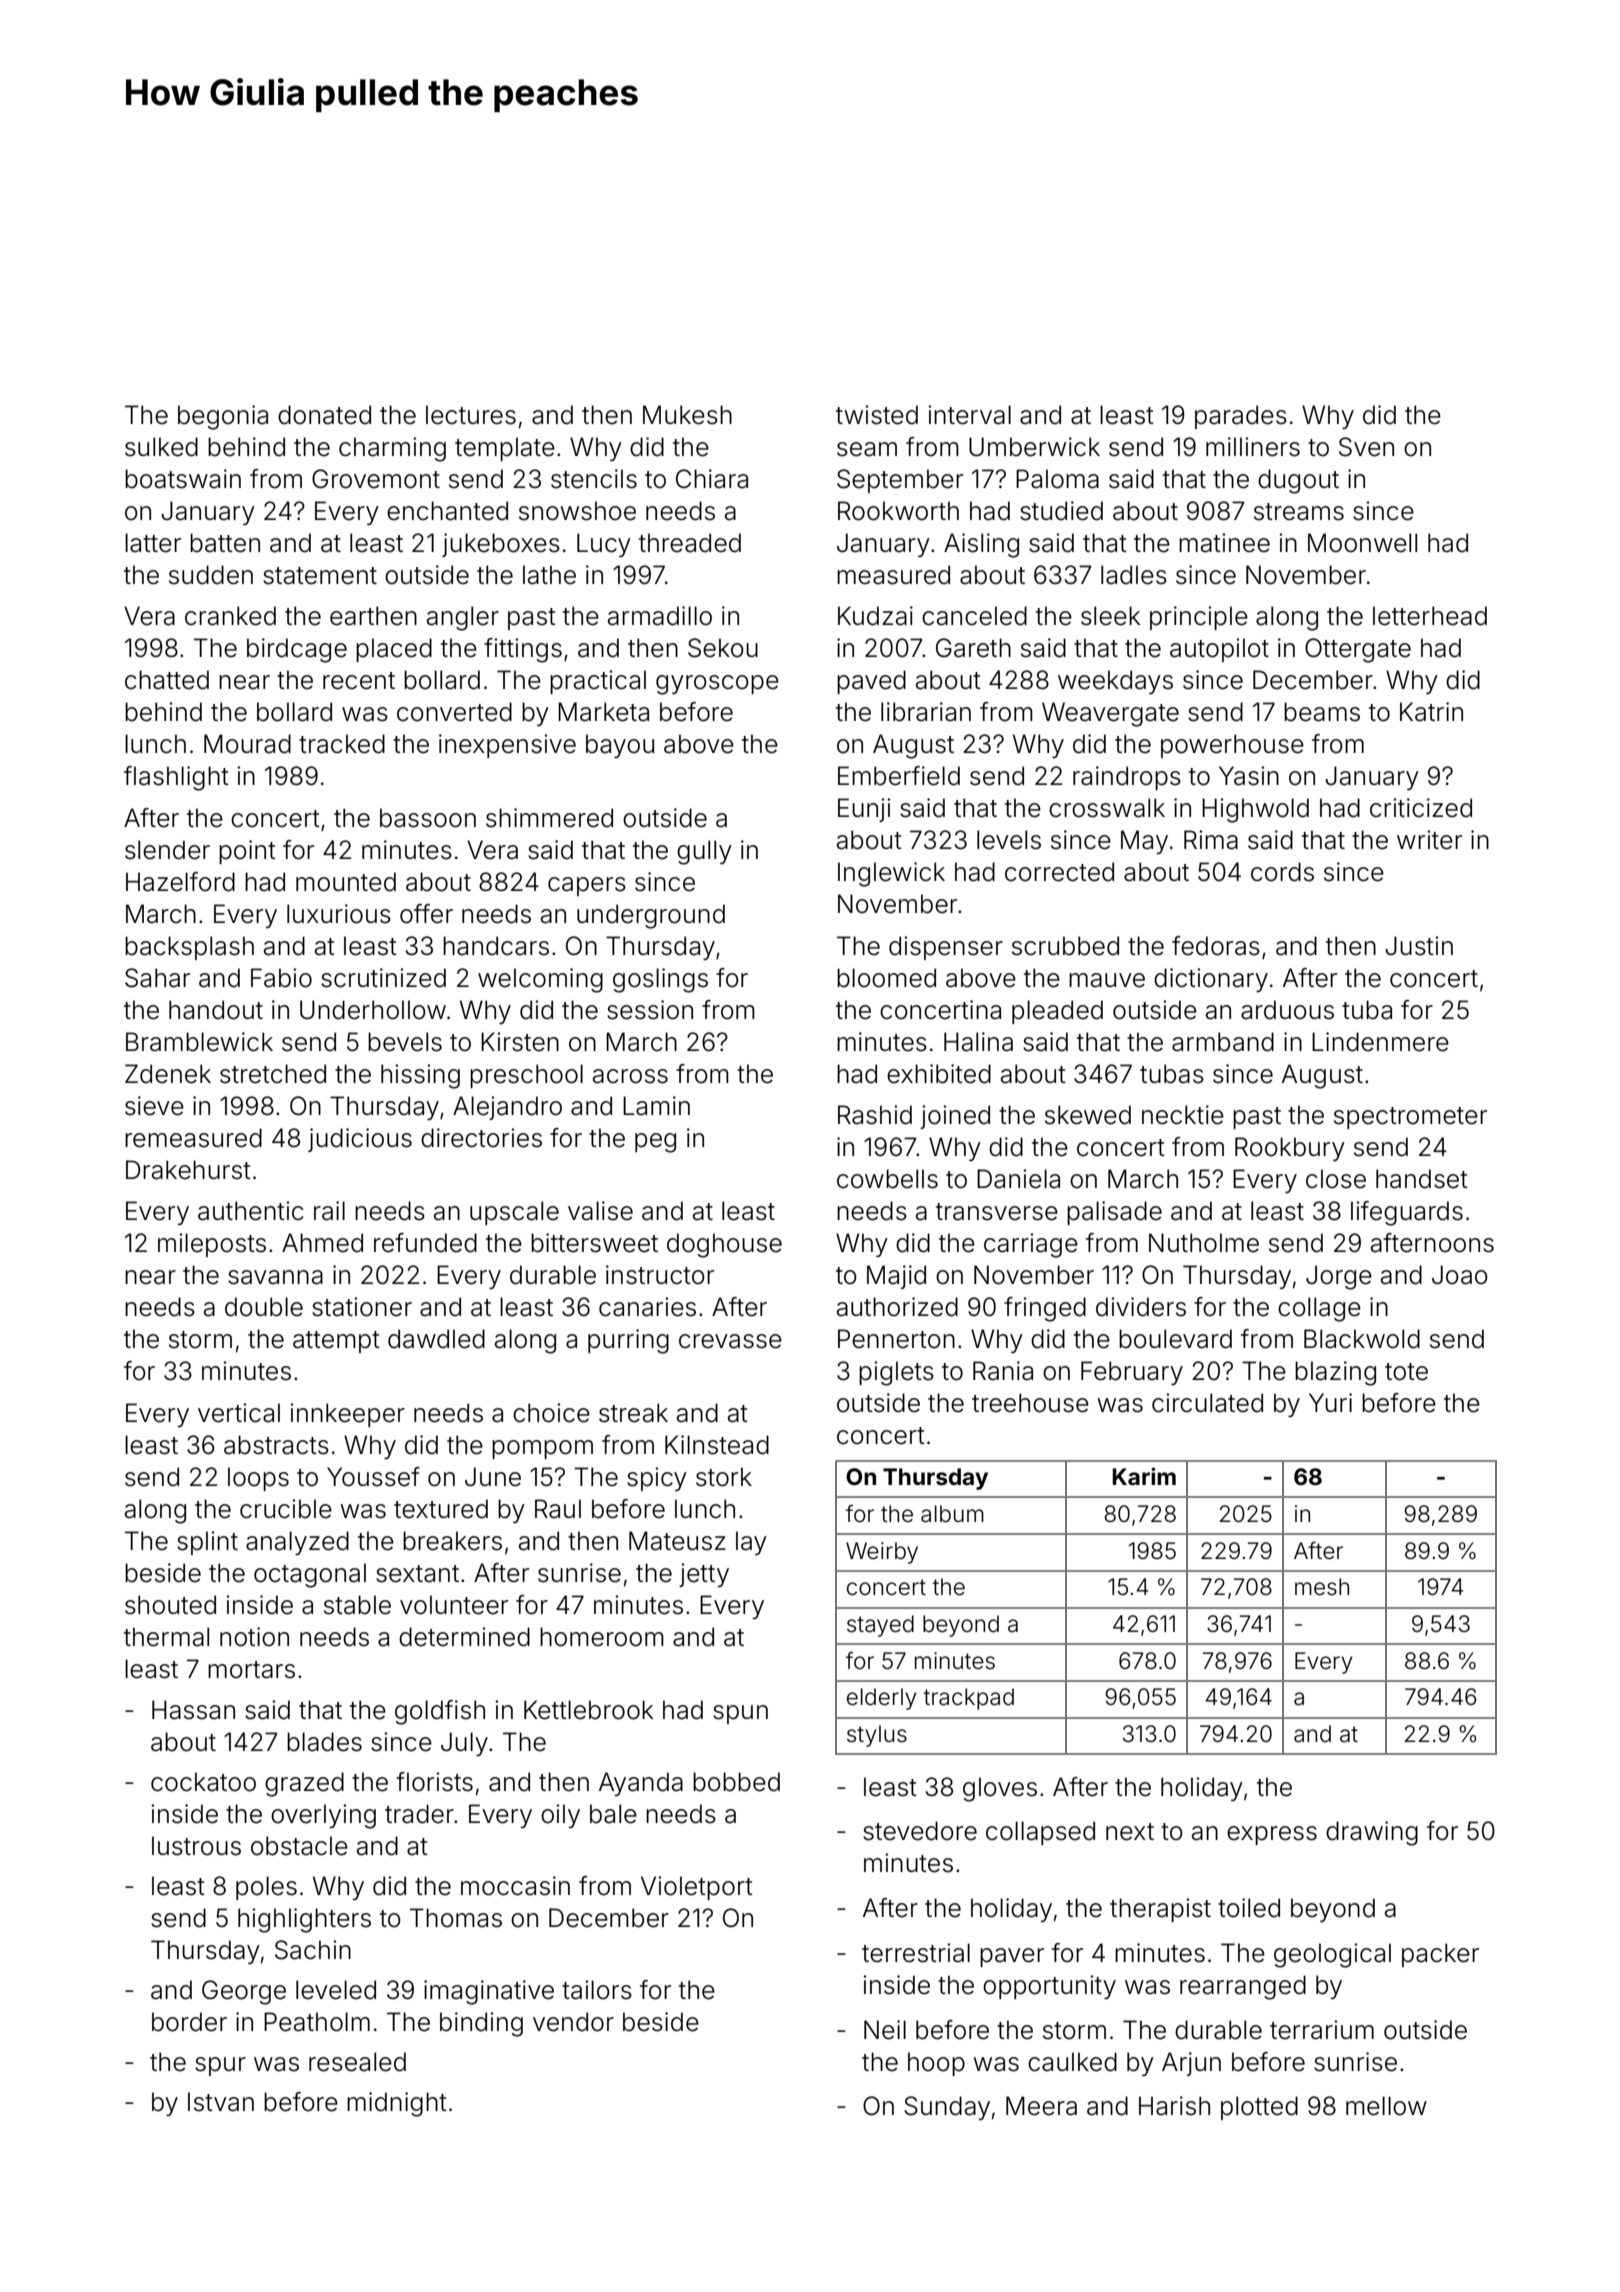  I want to click on midnight, so click(397, 2104).
